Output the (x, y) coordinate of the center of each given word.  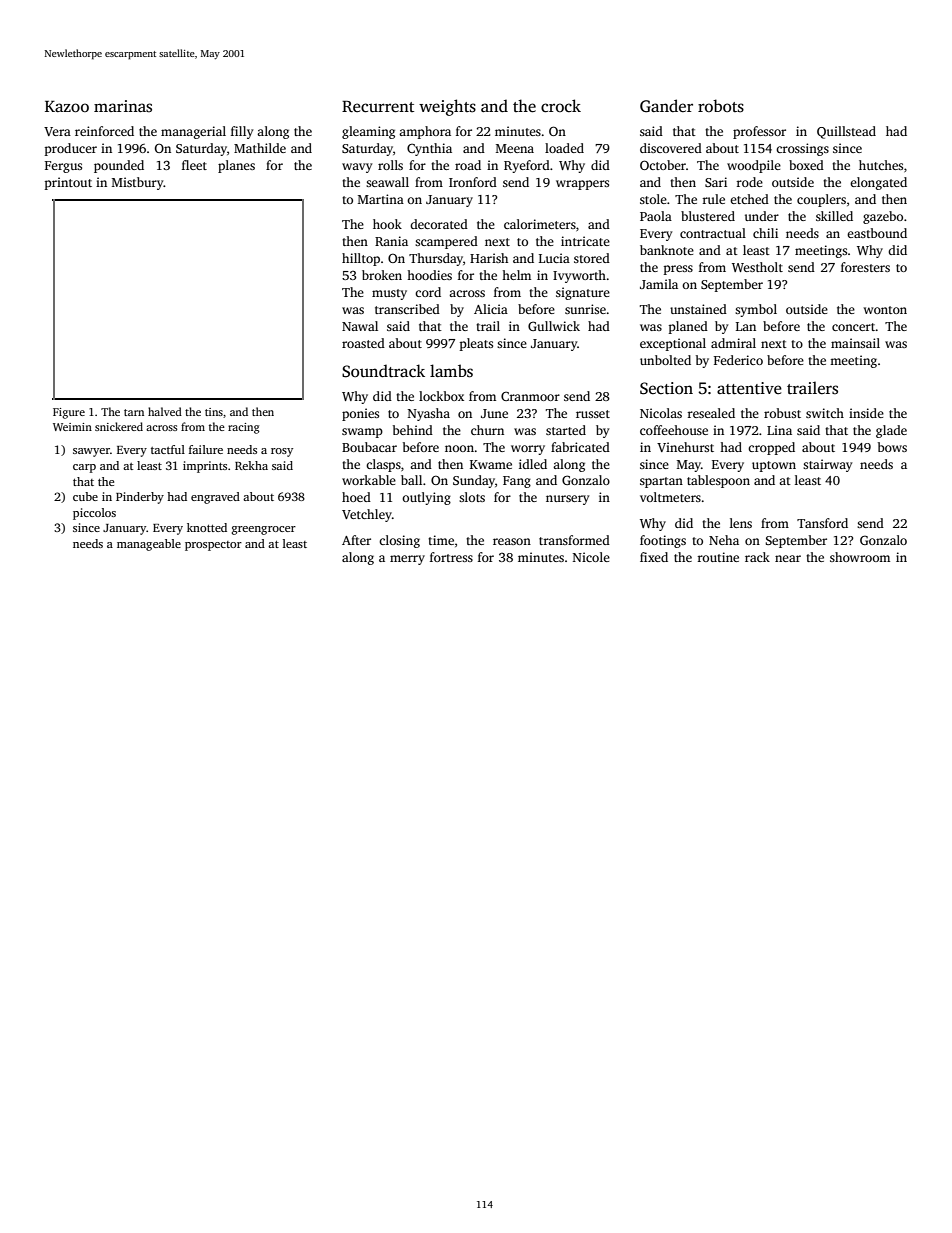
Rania (391, 241)
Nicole (591, 557)
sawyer (91, 452)
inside (866, 413)
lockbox (441, 396)
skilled (834, 216)
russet (593, 414)
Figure (69, 413)
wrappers (582, 185)
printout (68, 183)
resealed (711, 413)
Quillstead (846, 132)
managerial (193, 132)
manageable (149, 545)
